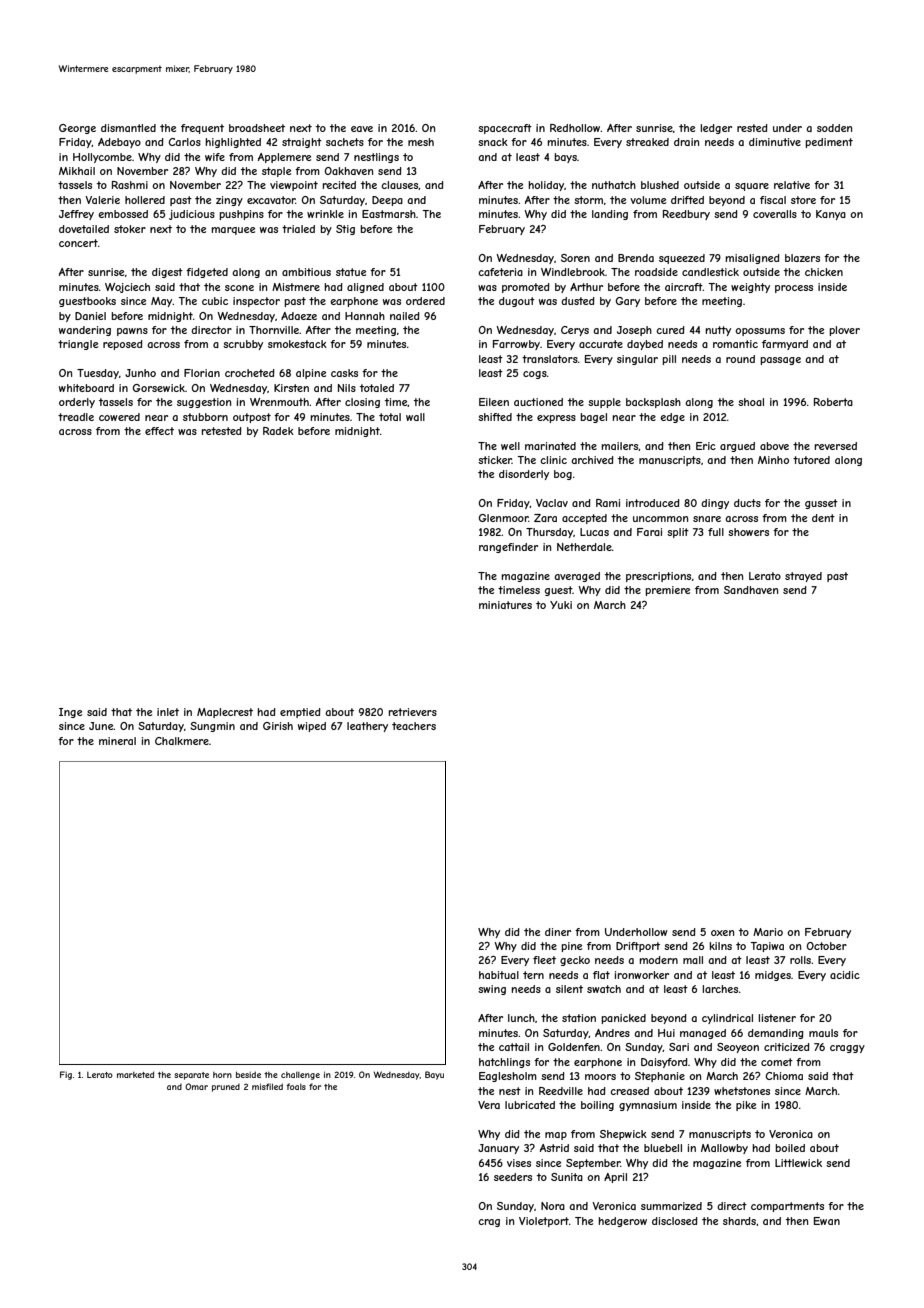 Image resolution: width=924 pixels, height=1308 pixels. Describe the element at coordinates (648, 200) in the image. I see `volume` at that location.
